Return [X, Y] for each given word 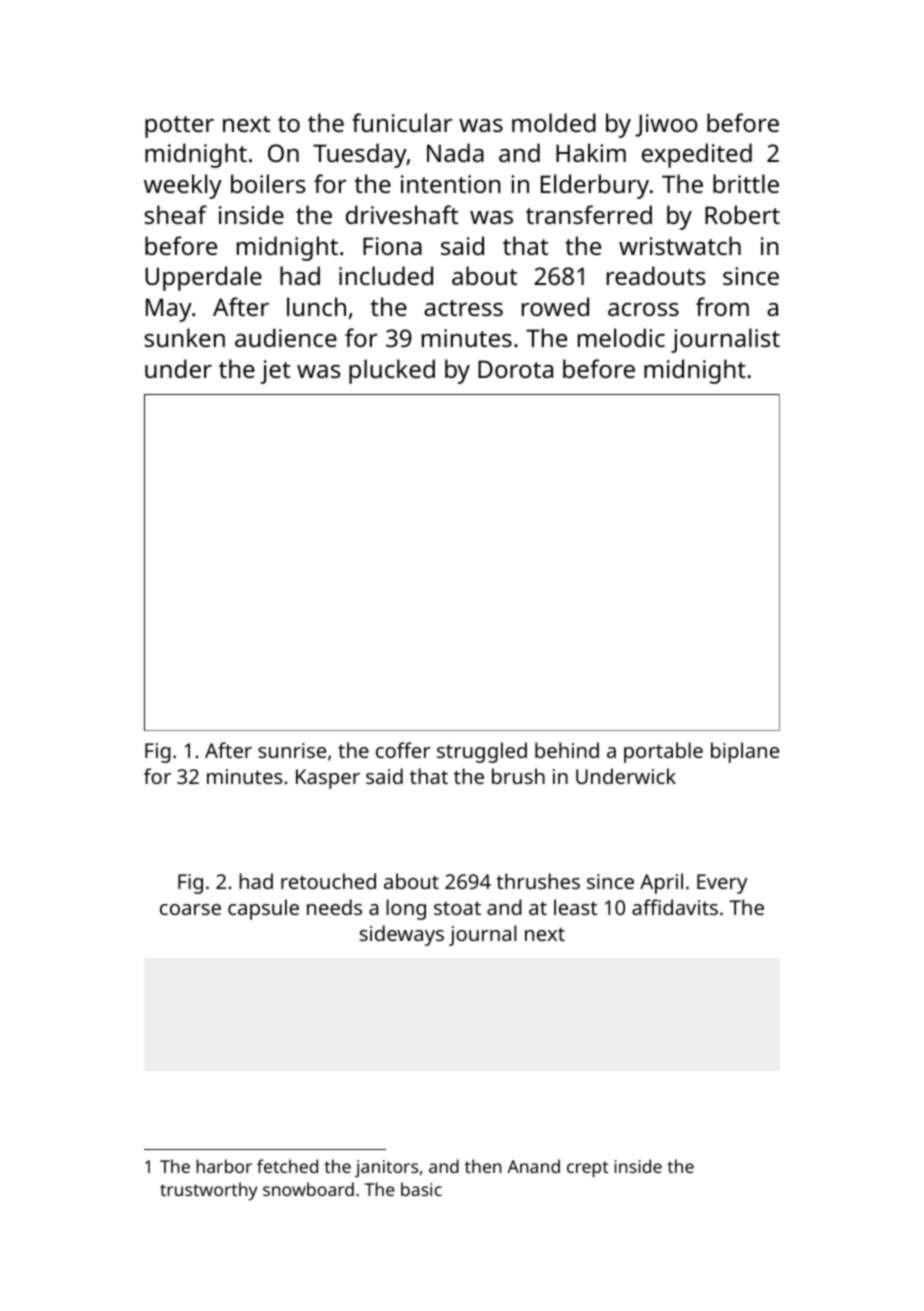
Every [722, 884]
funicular [402, 122]
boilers [268, 183]
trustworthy [208, 1191]
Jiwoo [666, 125]
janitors [386, 1168]
